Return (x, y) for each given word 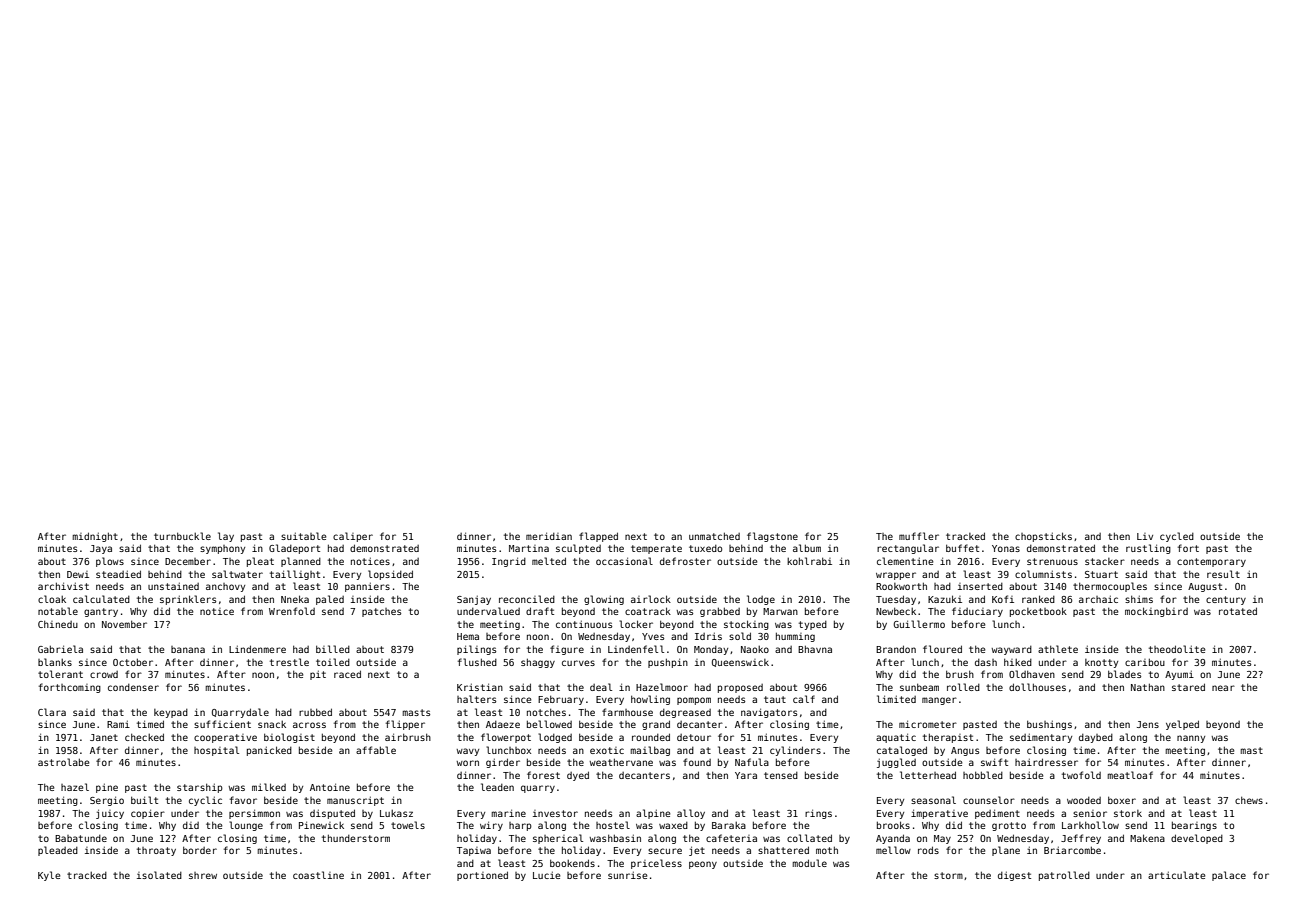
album (807, 548)
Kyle (49, 876)
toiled (333, 662)
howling (650, 700)
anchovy (225, 587)
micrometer (928, 724)
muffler (919, 536)
